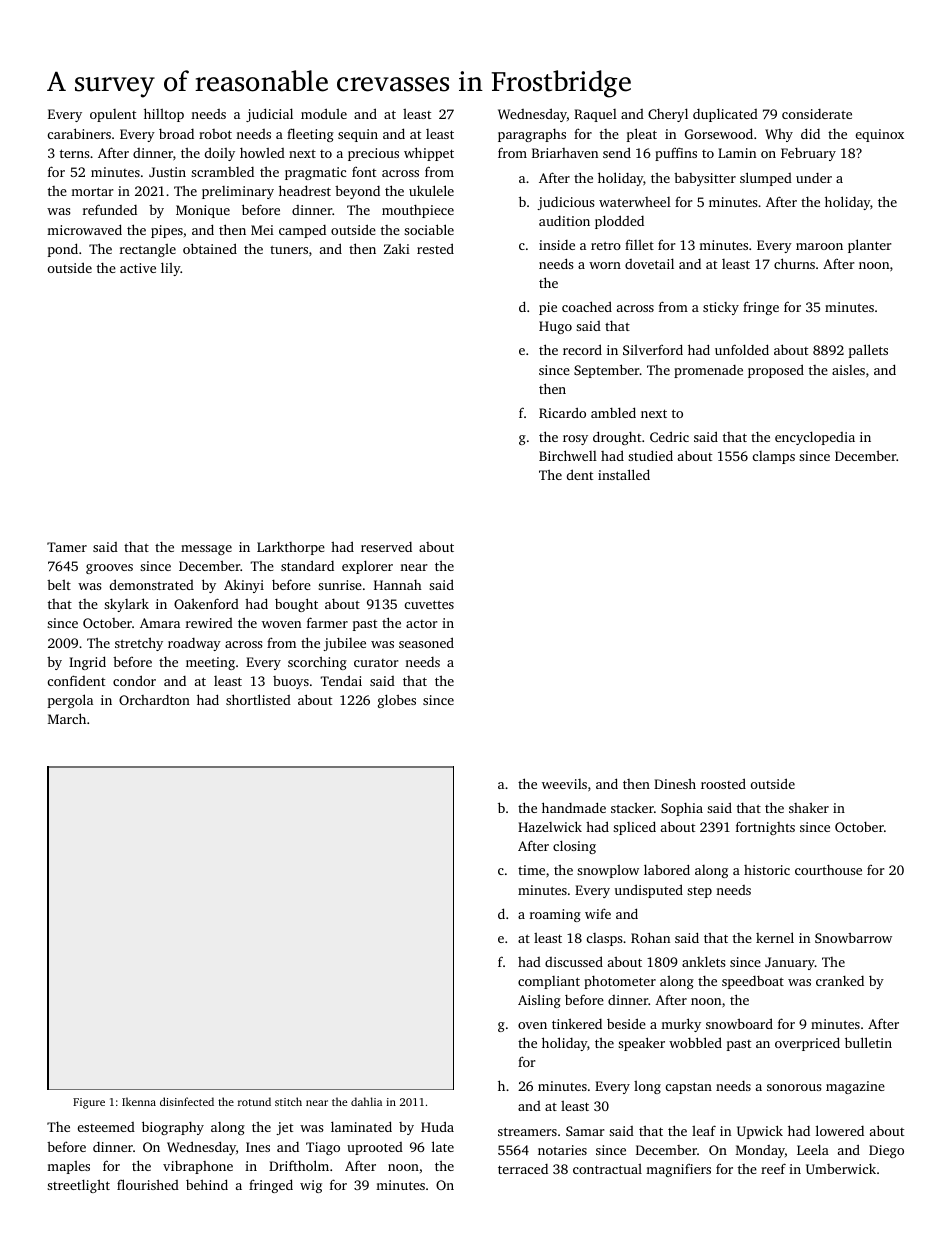  What do you see at coordinates (624, 474) in the page?
I see `installed` at bounding box center [624, 474].
